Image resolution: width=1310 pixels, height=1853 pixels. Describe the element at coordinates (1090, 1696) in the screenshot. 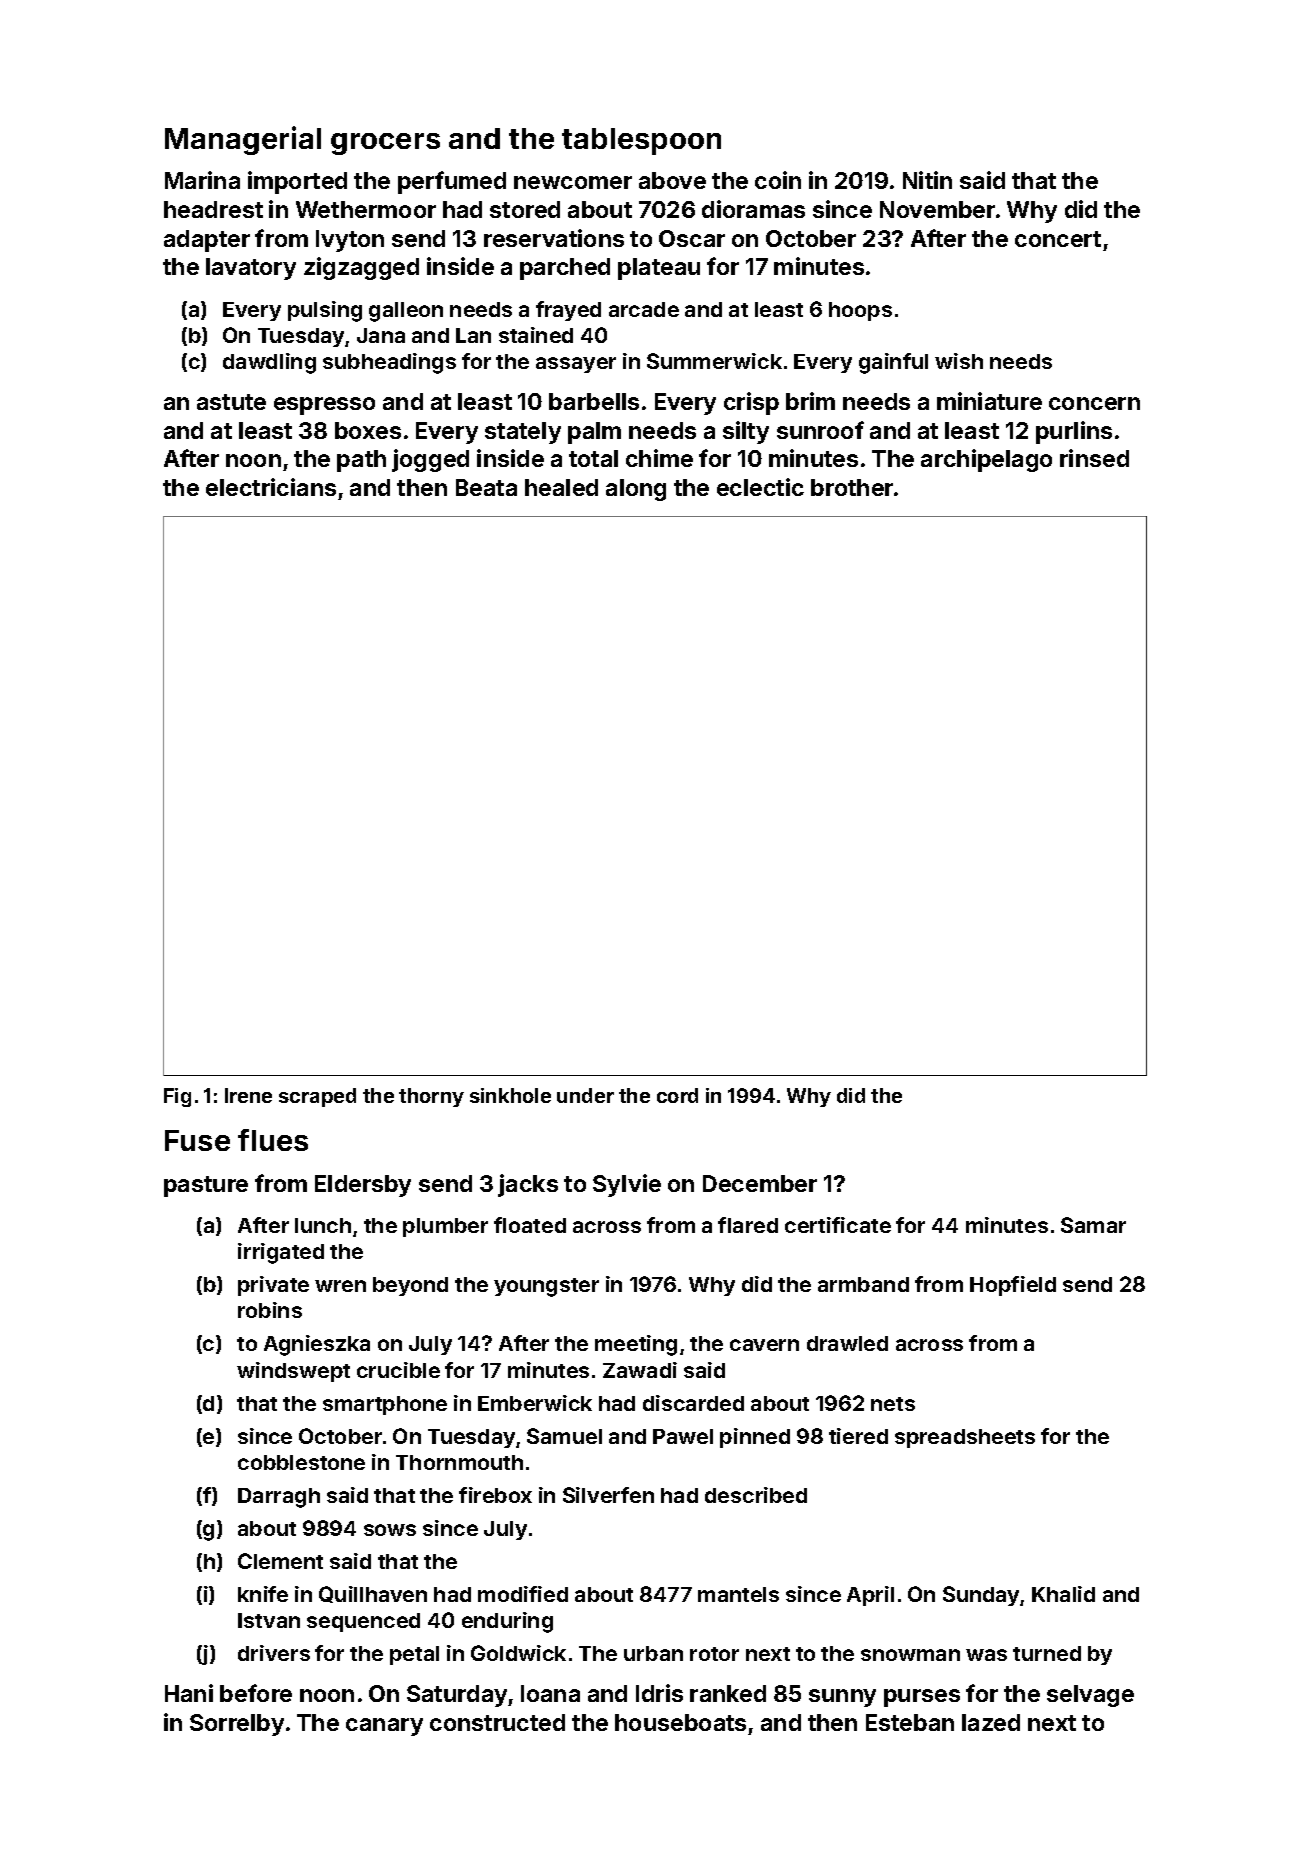

I see `selvage` at that location.
